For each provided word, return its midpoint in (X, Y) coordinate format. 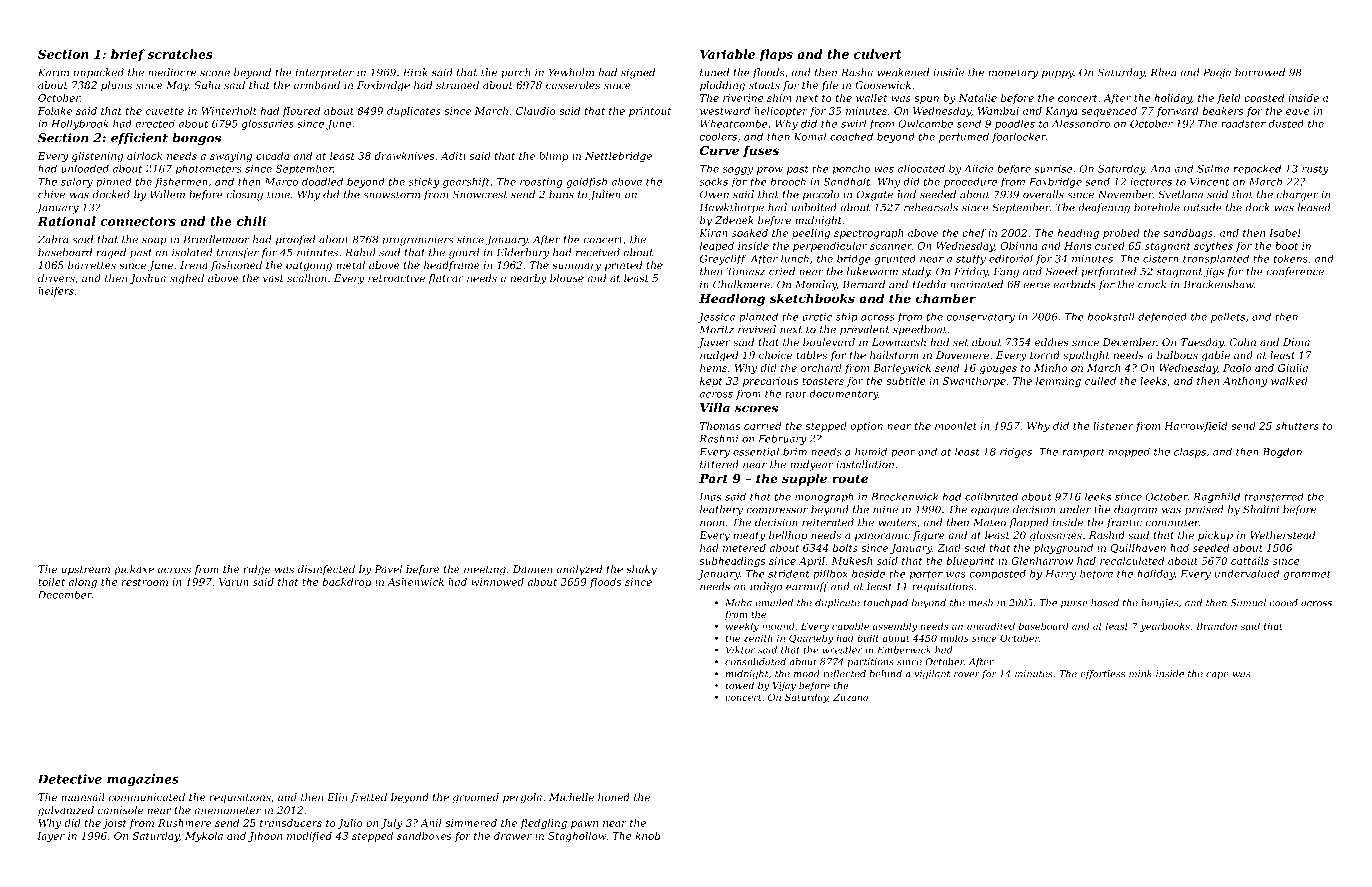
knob (647, 836)
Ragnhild (1216, 497)
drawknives (404, 156)
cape (1217, 675)
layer (51, 837)
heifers (56, 292)
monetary (1013, 74)
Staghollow (577, 837)
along (83, 583)
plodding (722, 86)
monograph (824, 497)
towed (740, 685)
